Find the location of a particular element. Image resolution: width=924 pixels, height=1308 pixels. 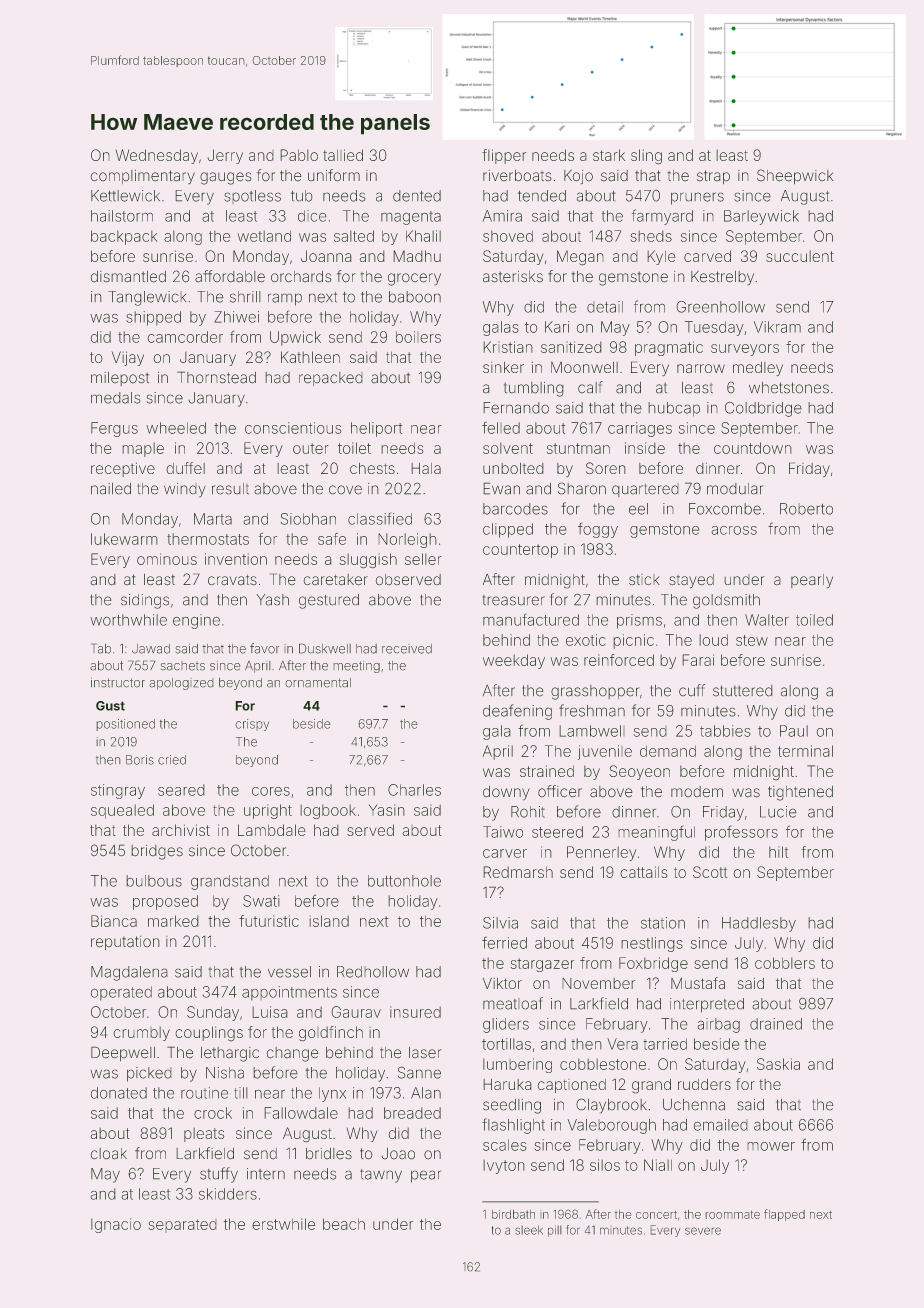

rudders is located at coordinates (704, 1084).
